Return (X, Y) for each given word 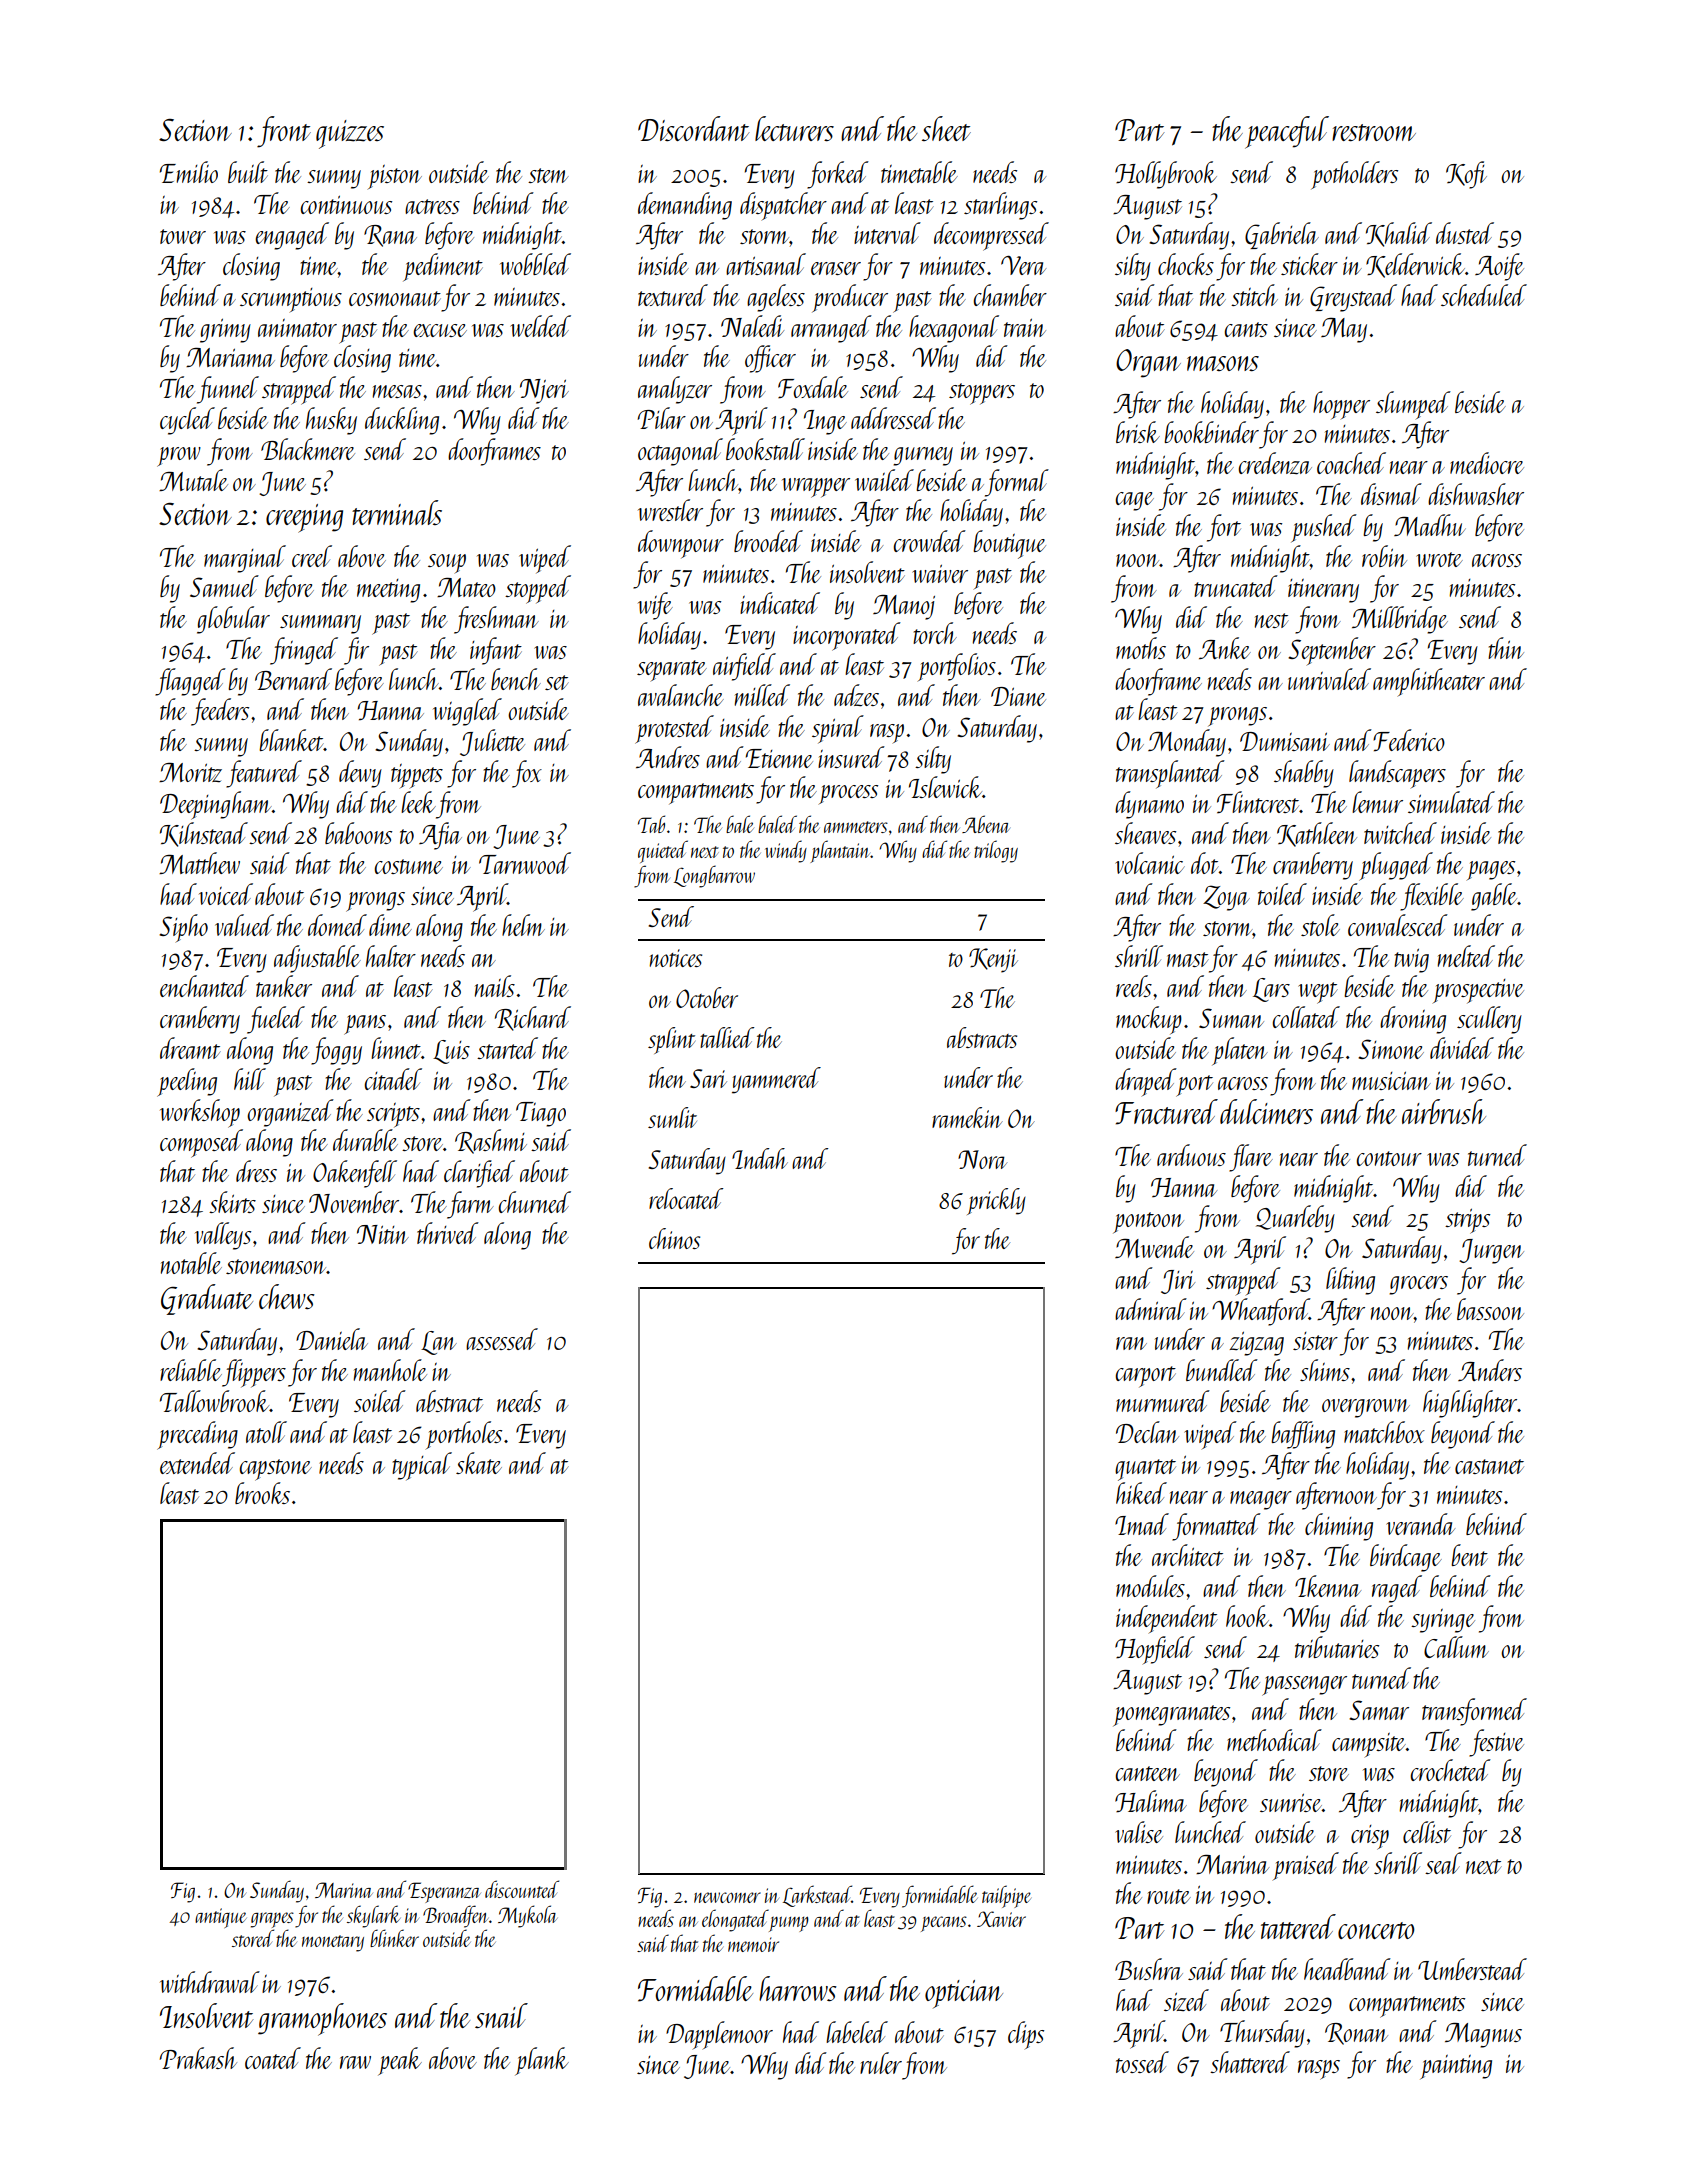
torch (935, 633)
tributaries (1337, 1647)
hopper (1341, 405)
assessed (502, 1339)
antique (221, 1918)
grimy (225, 330)
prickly (996, 1201)
